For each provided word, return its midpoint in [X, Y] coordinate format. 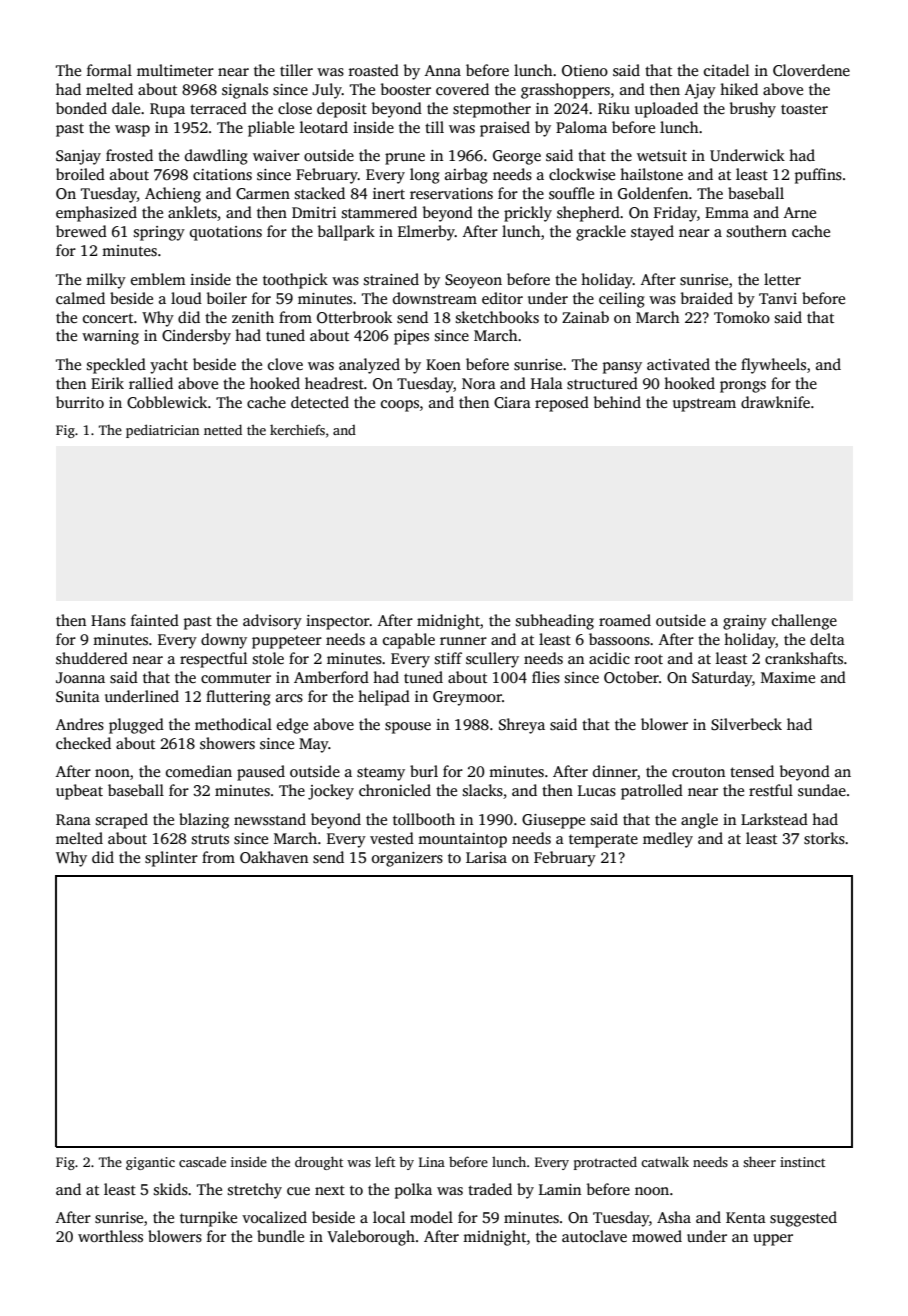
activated [678, 364]
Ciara [512, 402]
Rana [73, 819]
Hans [108, 621]
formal [109, 70]
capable [409, 641]
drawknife [775, 402]
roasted [374, 70]
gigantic [150, 1163]
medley [668, 840]
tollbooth [424, 819]
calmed [80, 298]
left [385, 1161]
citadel [726, 70]
